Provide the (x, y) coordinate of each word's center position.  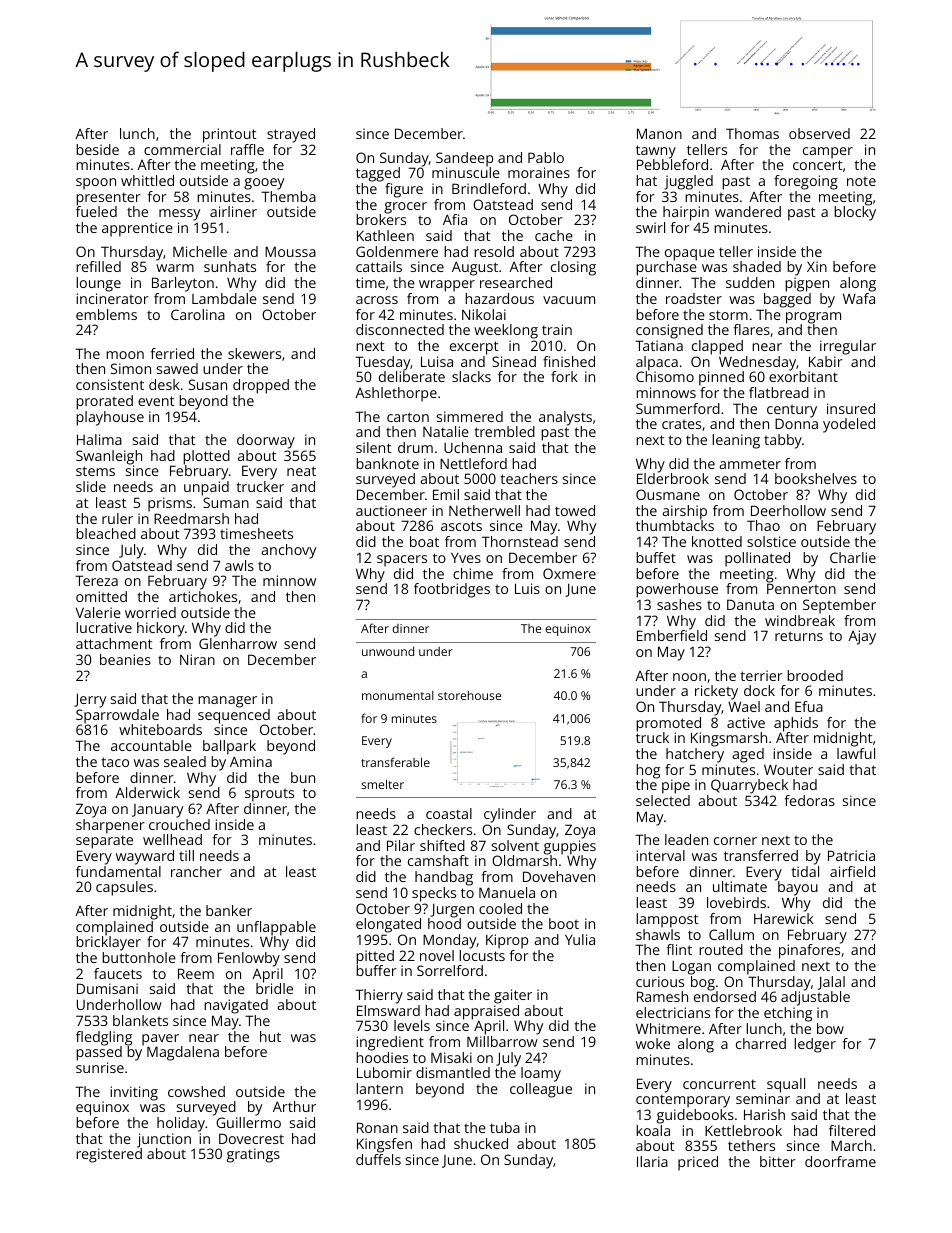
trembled (504, 431)
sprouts (269, 795)
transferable (395, 762)
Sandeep (464, 159)
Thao (763, 525)
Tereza (96, 580)
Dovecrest (251, 1138)
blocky (855, 213)
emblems (106, 314)
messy (179, 215)
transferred (761, 855)
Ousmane (668, 494)
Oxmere (569, 573)
